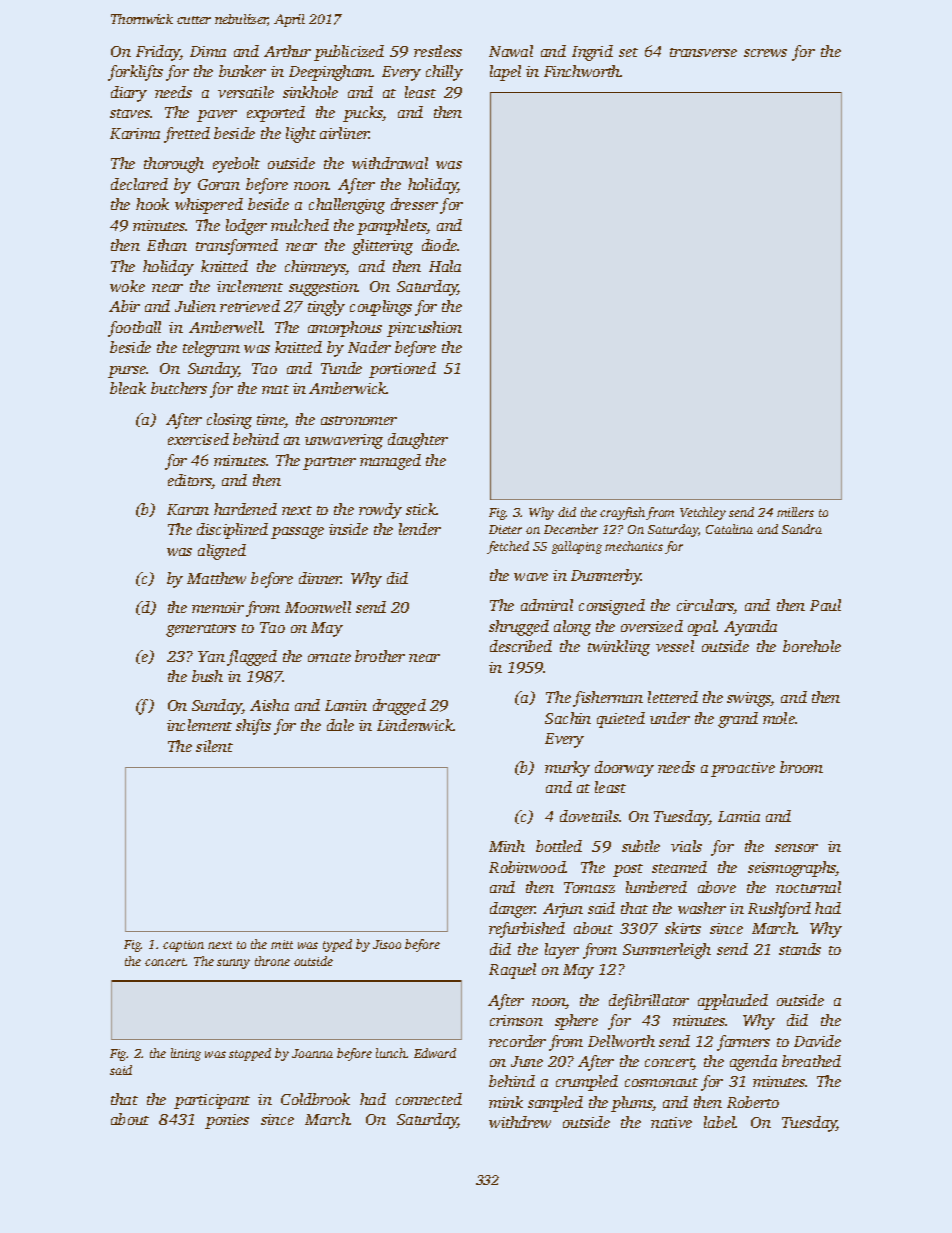 The width and height of the screenshot is (952, 1233). What do you see at coordinates (577, 547) in the screenshot?
I see `galloping` at bounding box center [577, 547].
